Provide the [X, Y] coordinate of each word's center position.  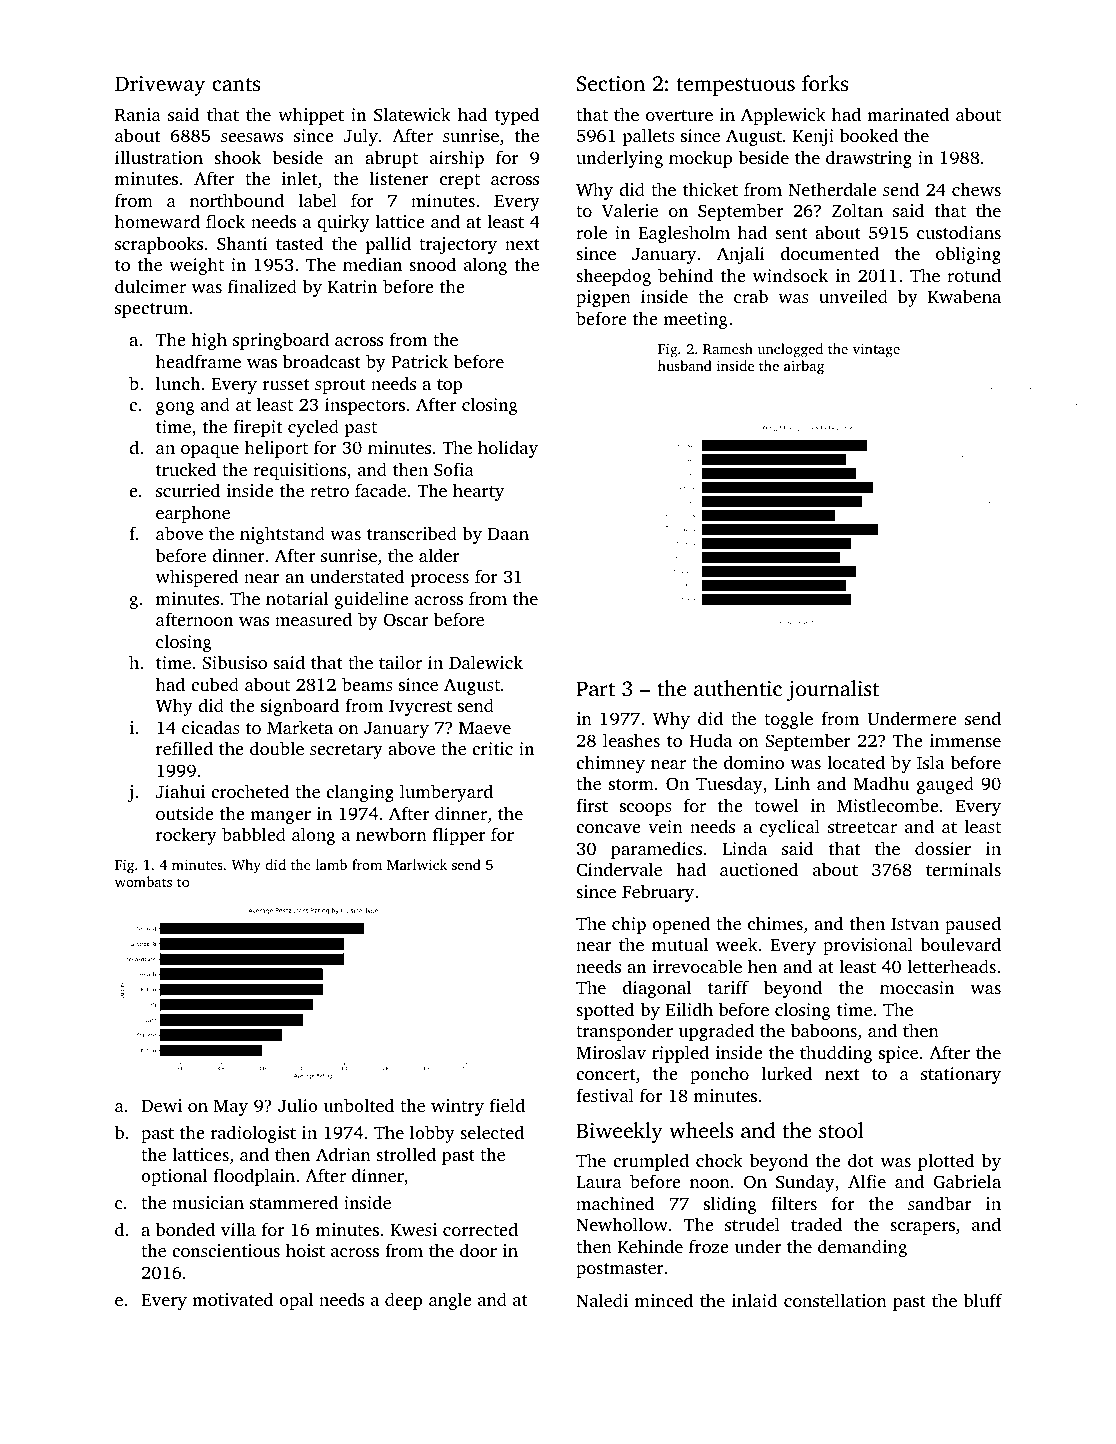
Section [611, 84]
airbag [804, 367]
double [277, 748]
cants [236, 84]
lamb [331, 864]
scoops [646, 809]
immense [965, 740]
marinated [908, 114]
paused [973, 925]
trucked [186, 469]
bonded [185, 1229]
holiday [508, 449]
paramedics [656, 850]
